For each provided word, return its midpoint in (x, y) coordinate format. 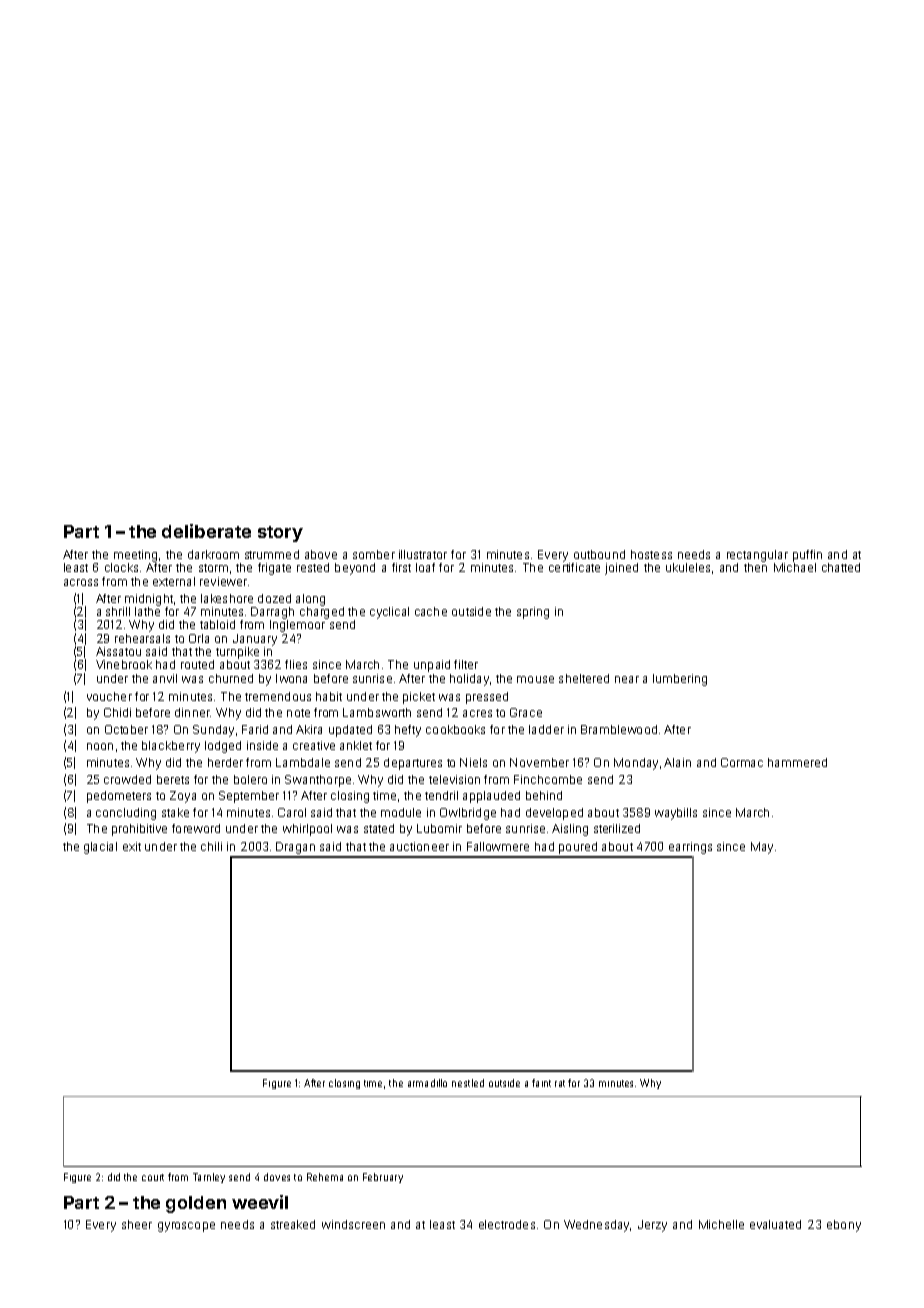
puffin (807, 556)
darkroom (213, 554)
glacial (100, 848)
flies (296, 664)
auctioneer (419, 846)
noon (100, 746)
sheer (137, 1224)
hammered (797, 762)
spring (533, 613)
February (383, 1178)
